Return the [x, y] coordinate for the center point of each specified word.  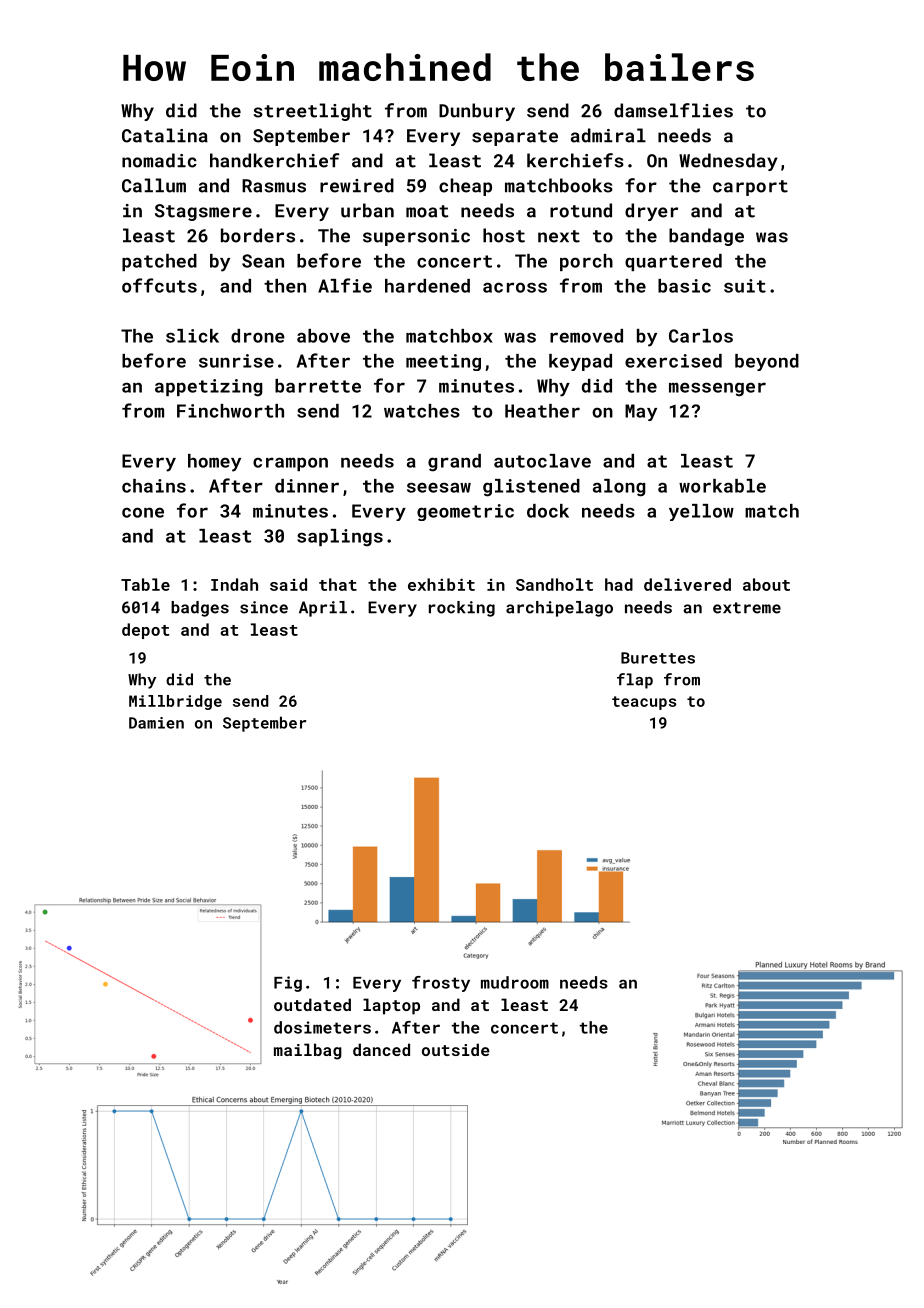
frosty [441, 984]
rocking [462, 609]
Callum [154, 185]
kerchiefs [575, 160]
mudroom [515, 982]
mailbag [308, 1051]
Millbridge [175, 702]
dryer [651, 212]
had [619, 584]
